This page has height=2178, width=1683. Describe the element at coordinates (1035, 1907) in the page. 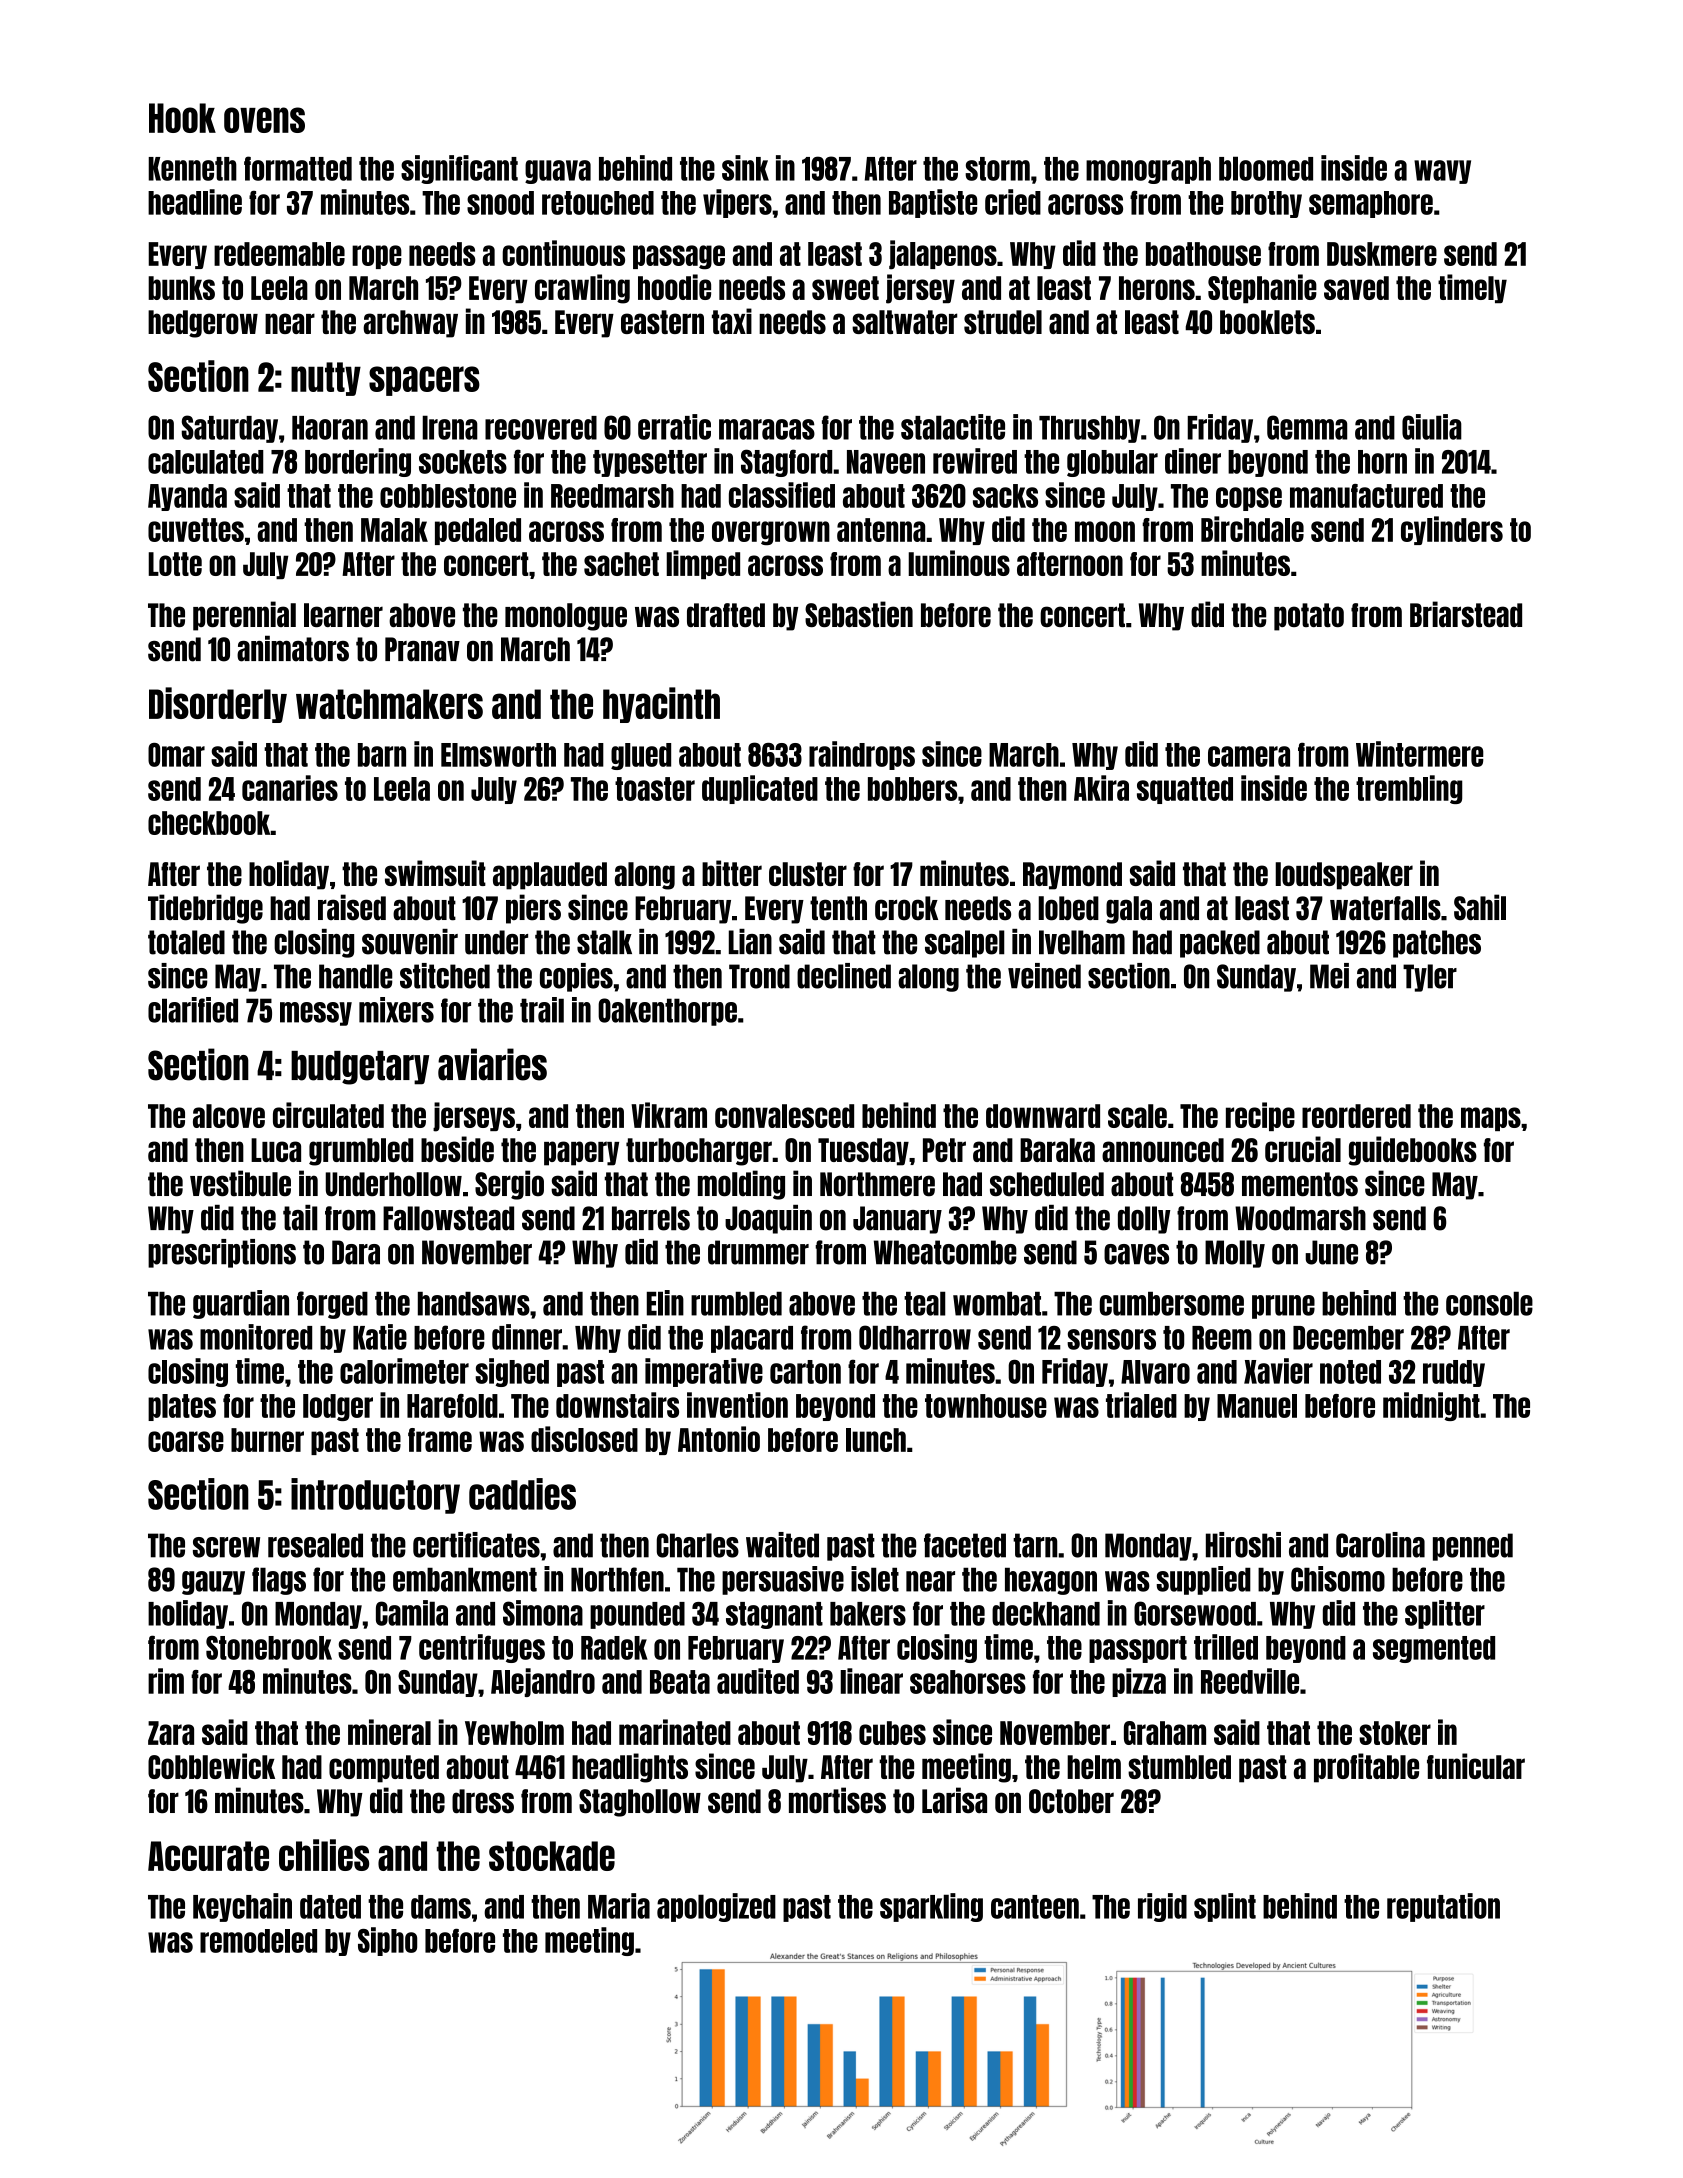

I see `canteen` at that location.
